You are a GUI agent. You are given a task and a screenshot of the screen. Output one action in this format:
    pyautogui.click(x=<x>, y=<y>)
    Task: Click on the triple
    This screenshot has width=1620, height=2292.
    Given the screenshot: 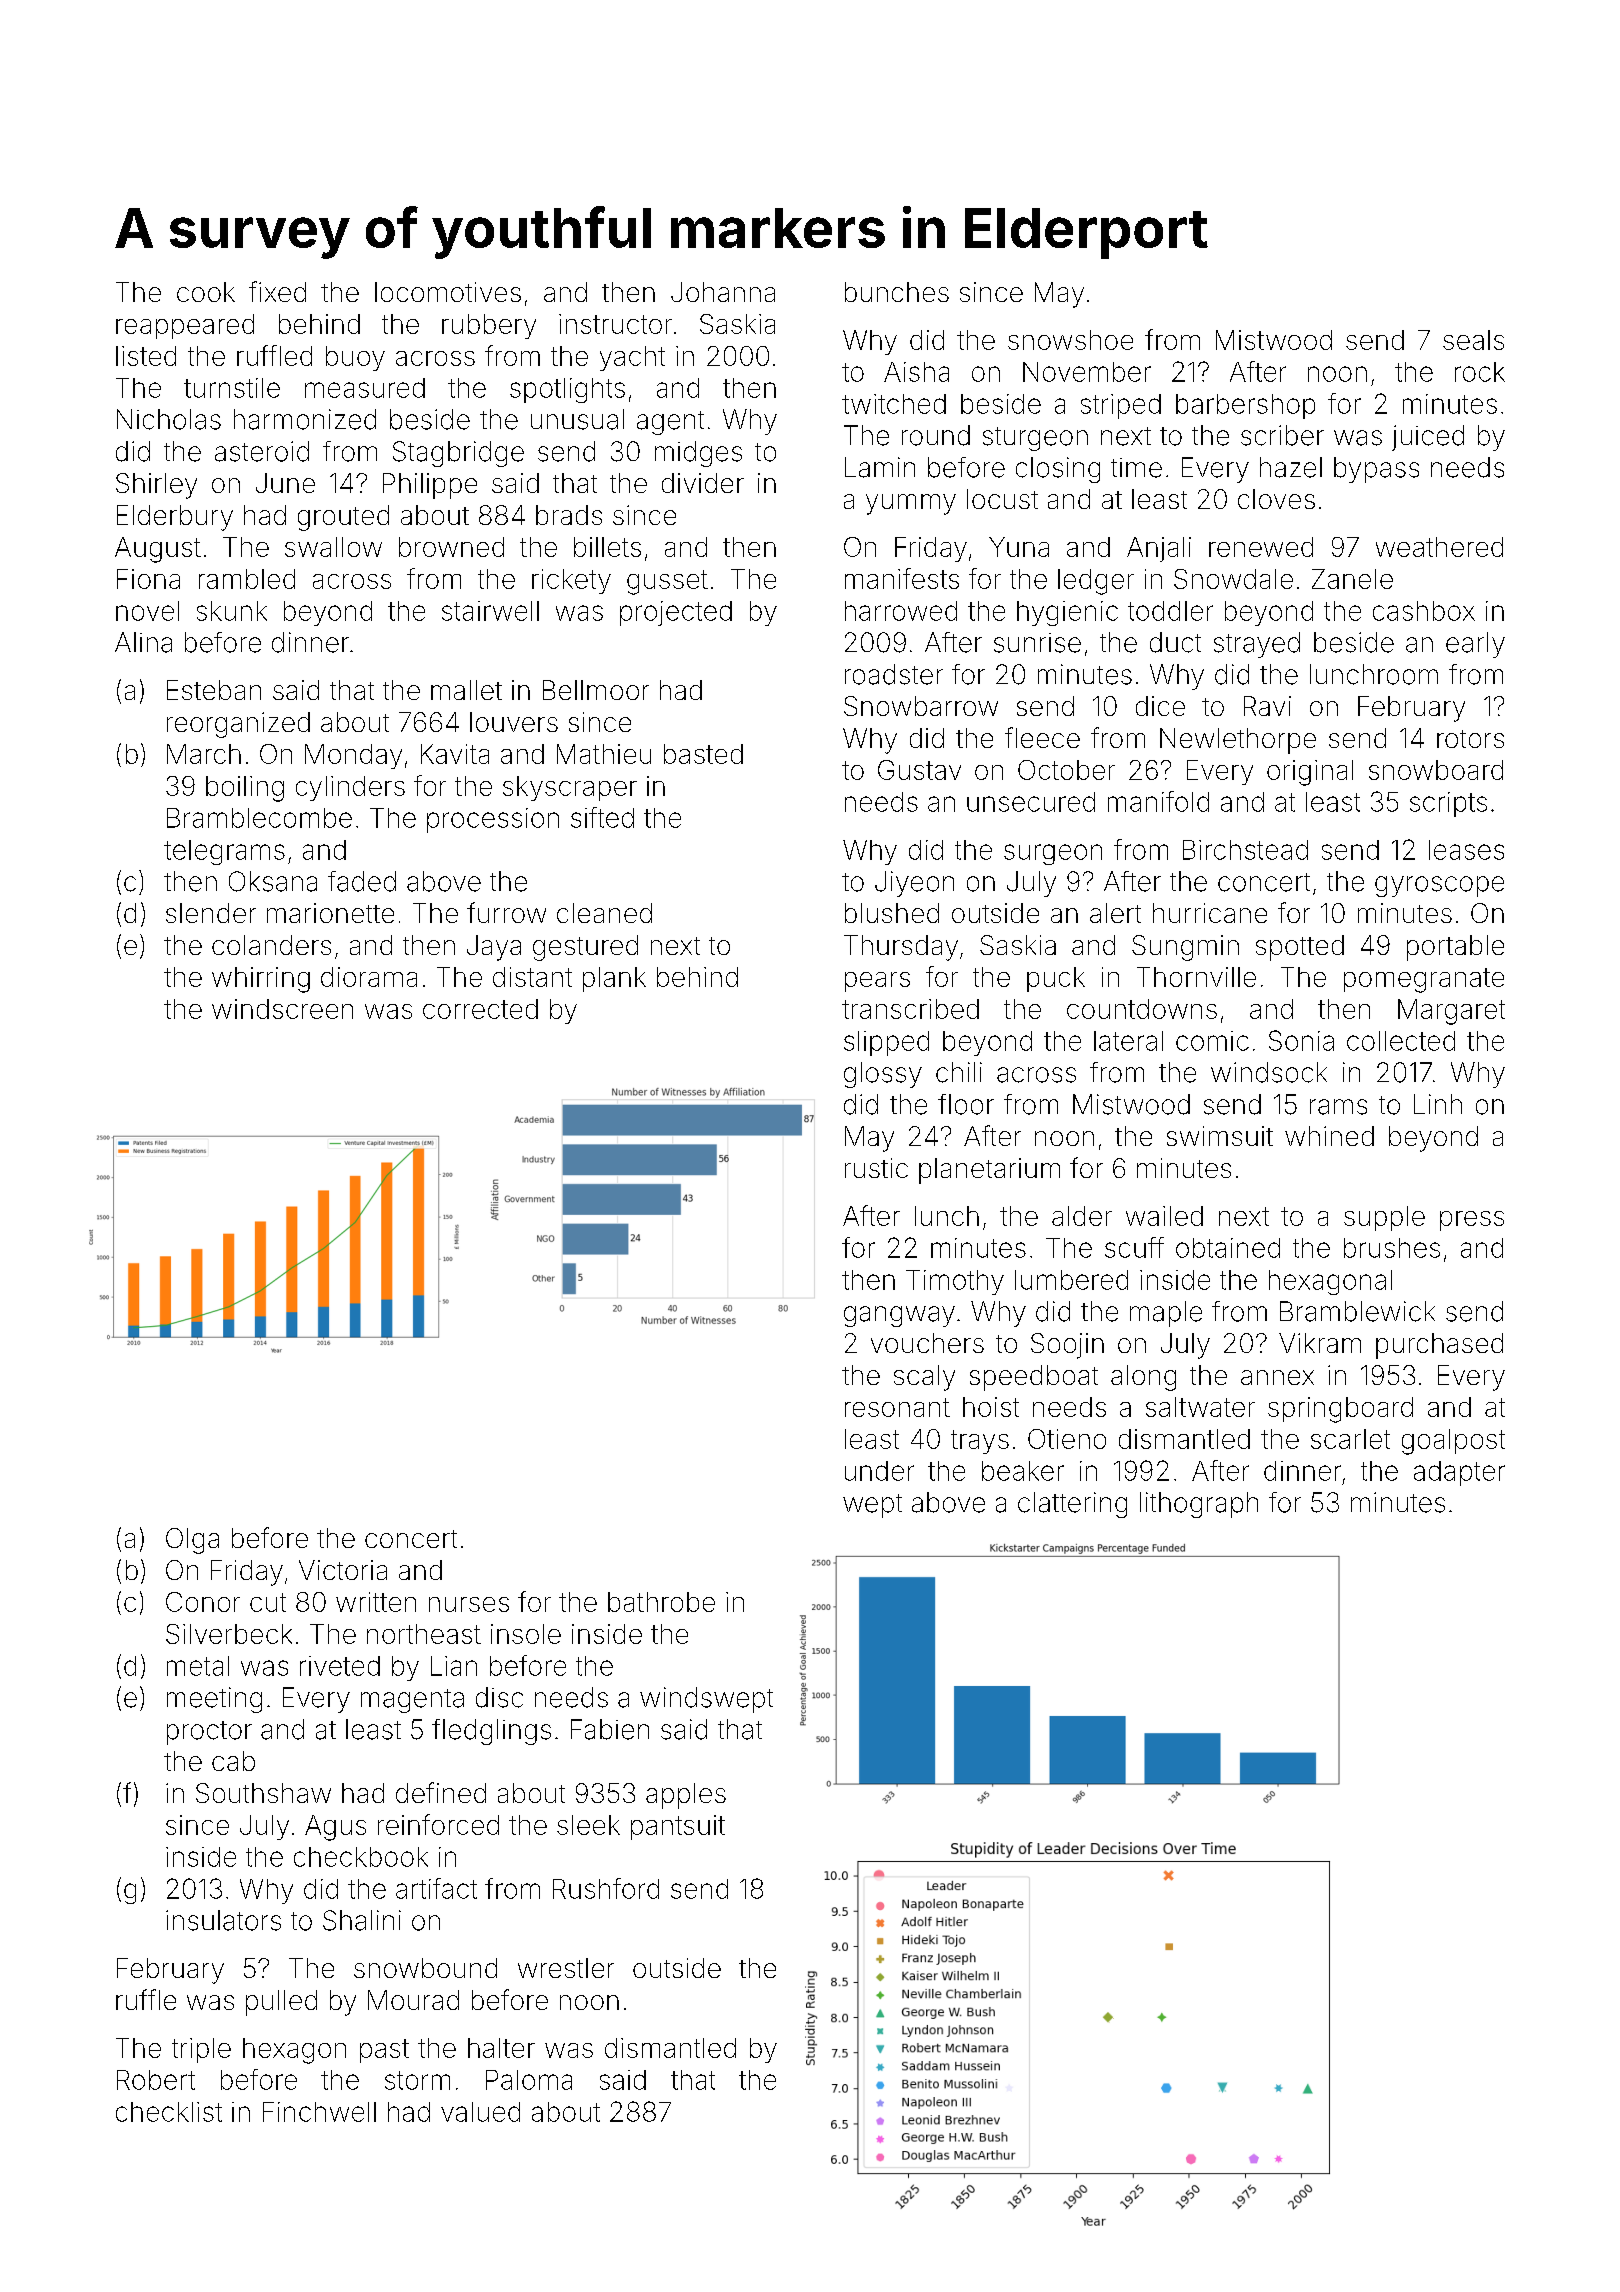 What is the action you would take?
    pyautogui.click(x=201, y=2050)
